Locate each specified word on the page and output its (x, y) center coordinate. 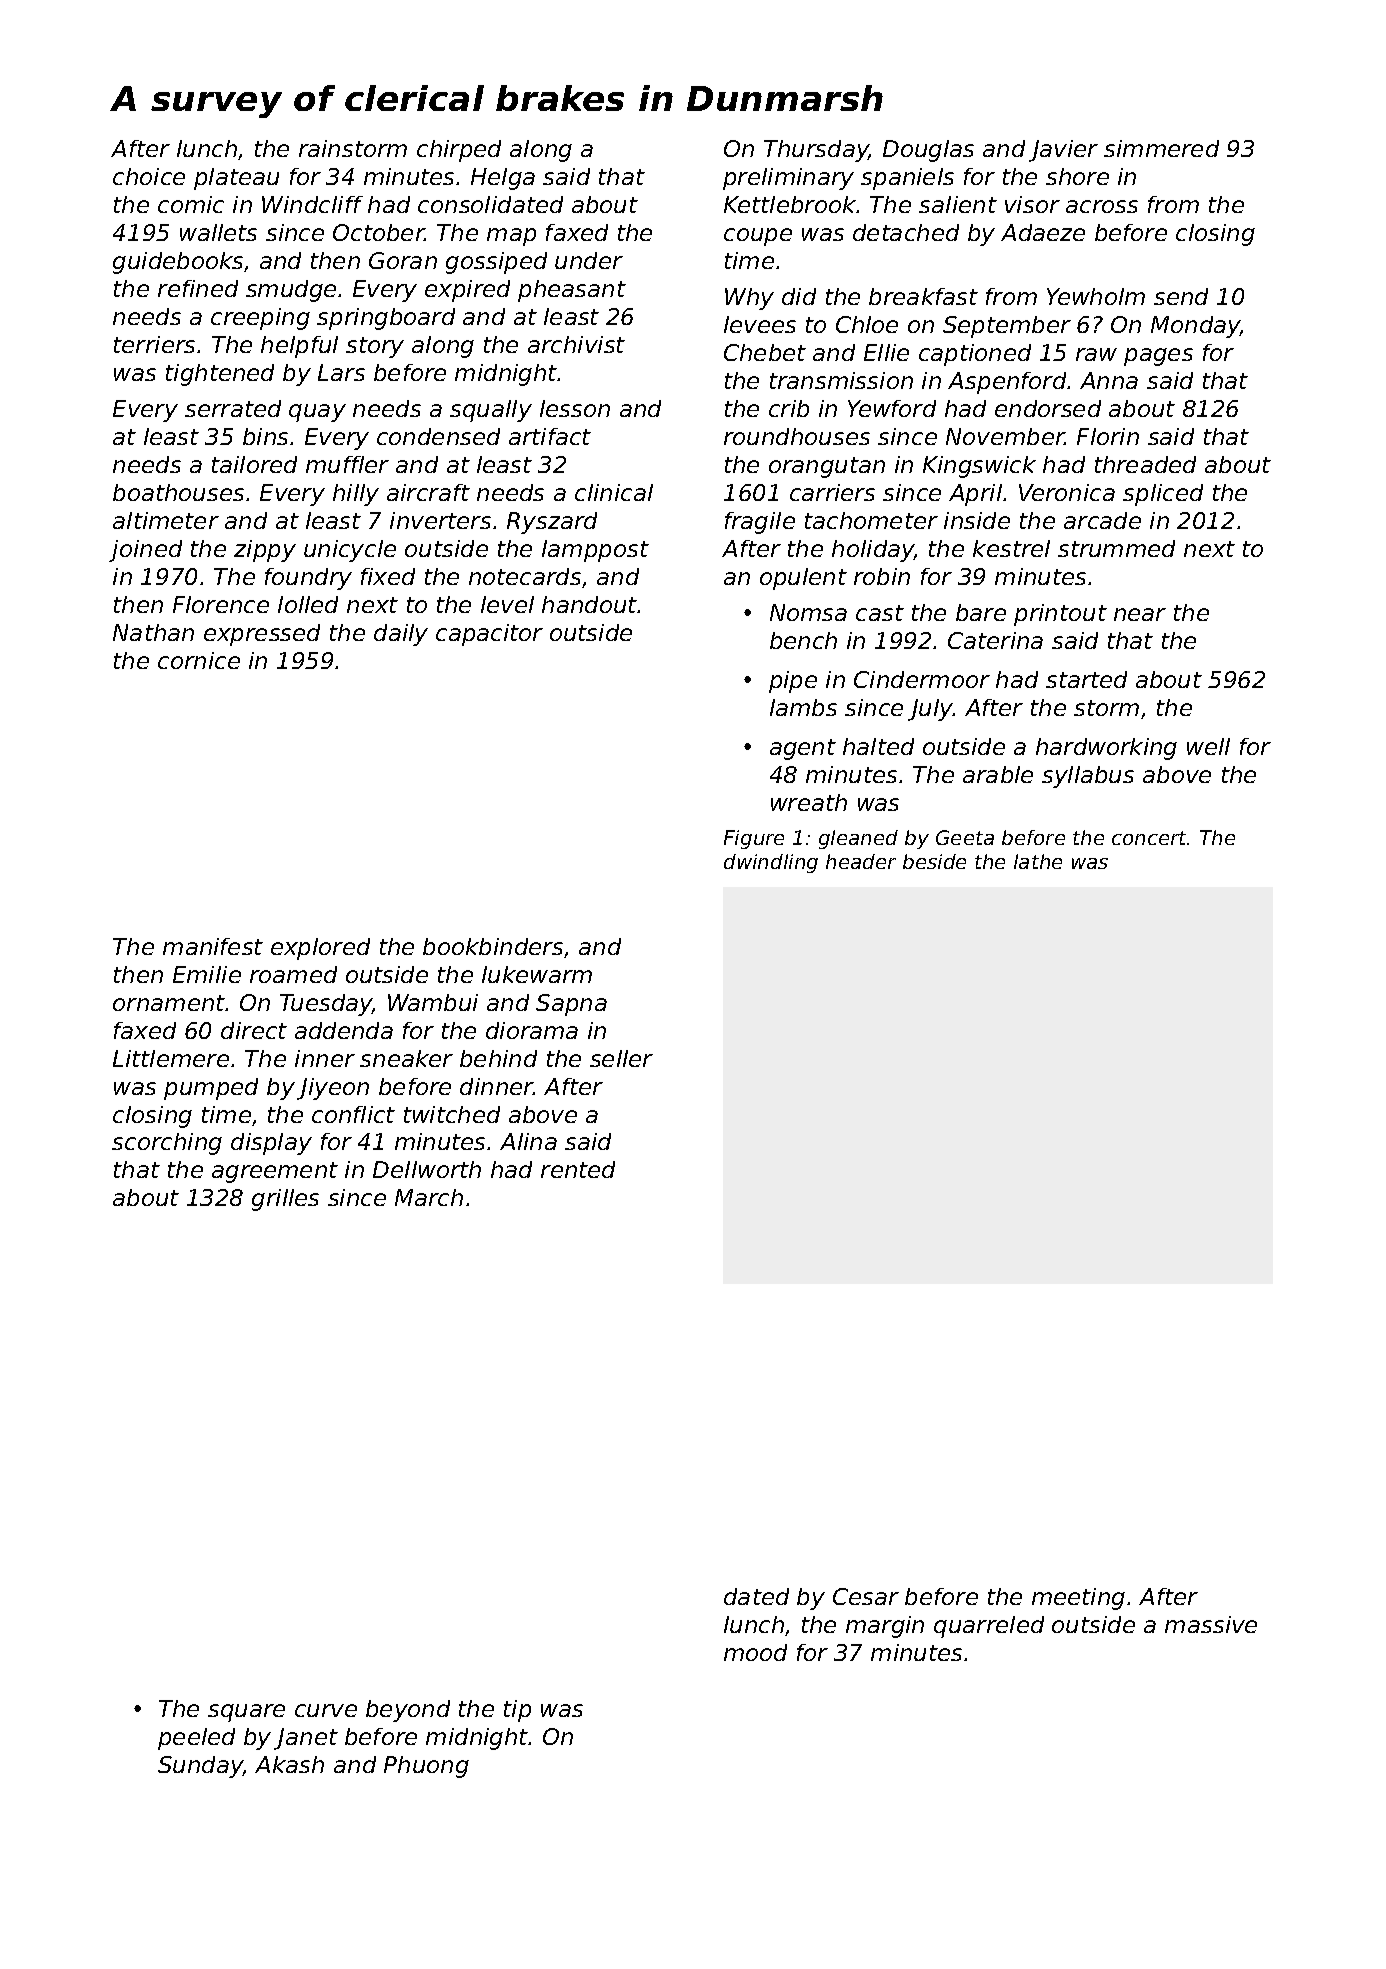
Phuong (426, 1767)
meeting (1078, 1599)
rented (578, 1169)
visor (1032, 204)
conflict (353, 1114)
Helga (503, 179)
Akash (289, 1764)
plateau (236, 179)
